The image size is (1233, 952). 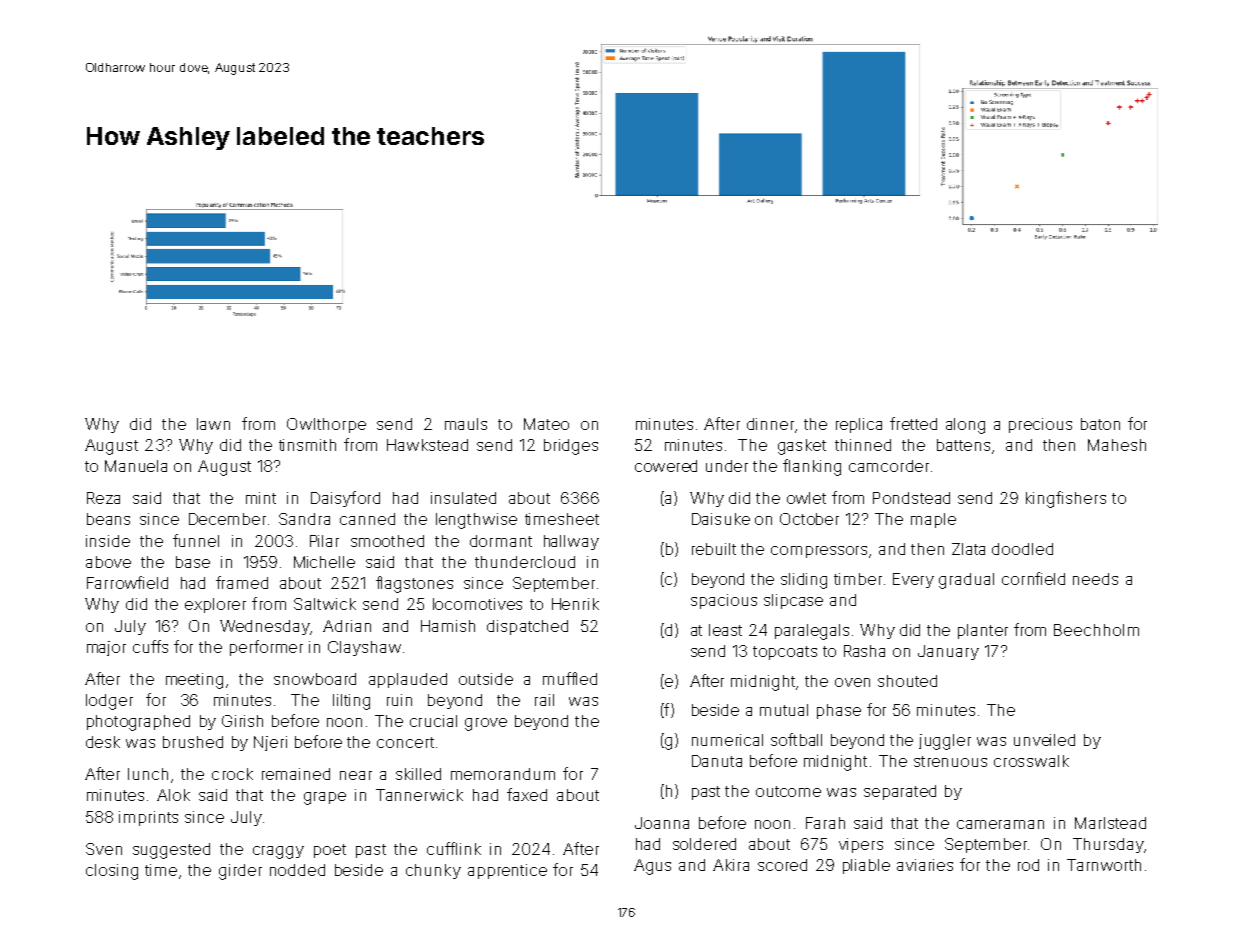 I want to click on girder, so click(x=240, y=872).
